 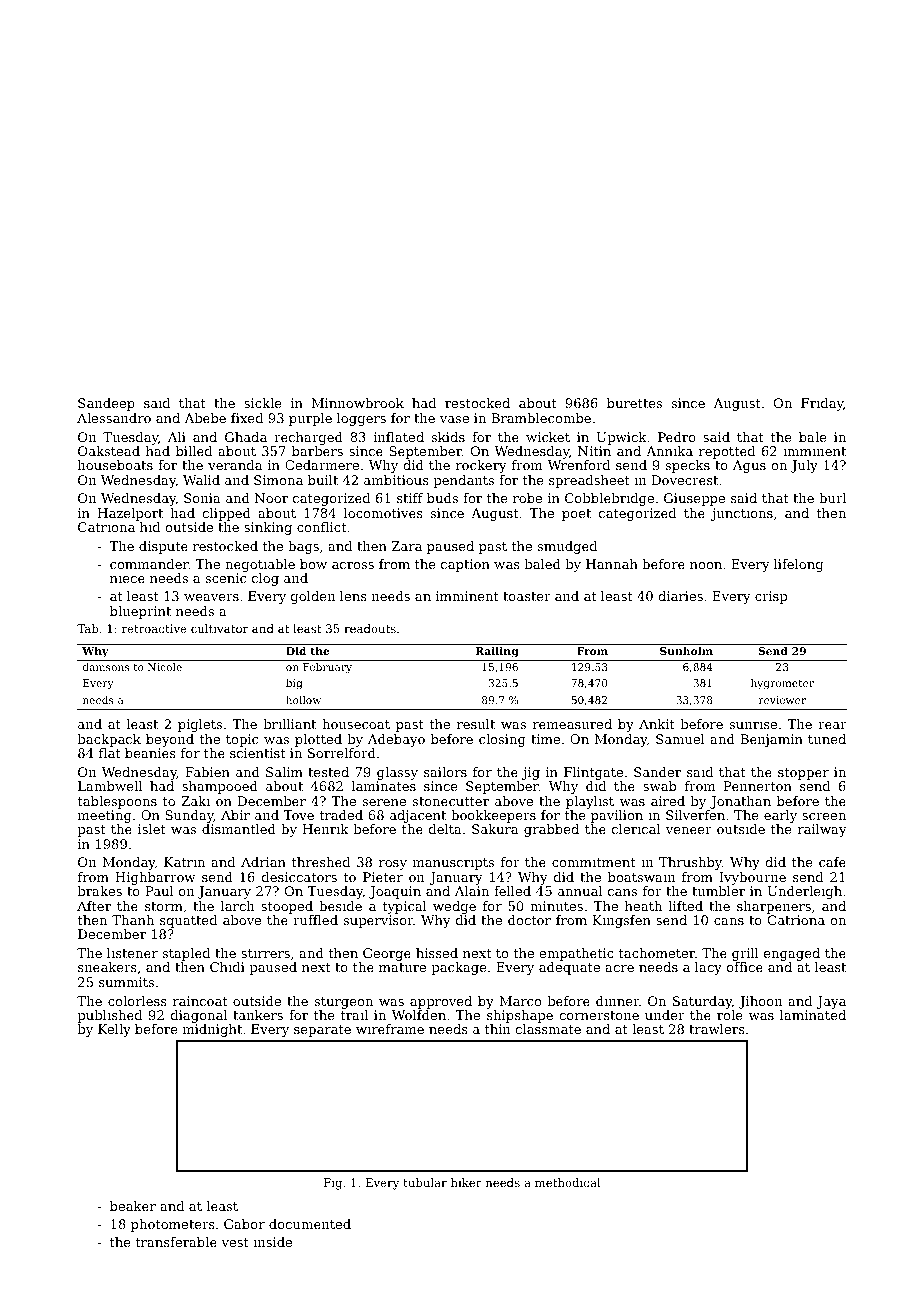 What do you see at coordinates (425, 1182) in the screenshot?
I see `tubular` at bounding box center [425, 1182].
